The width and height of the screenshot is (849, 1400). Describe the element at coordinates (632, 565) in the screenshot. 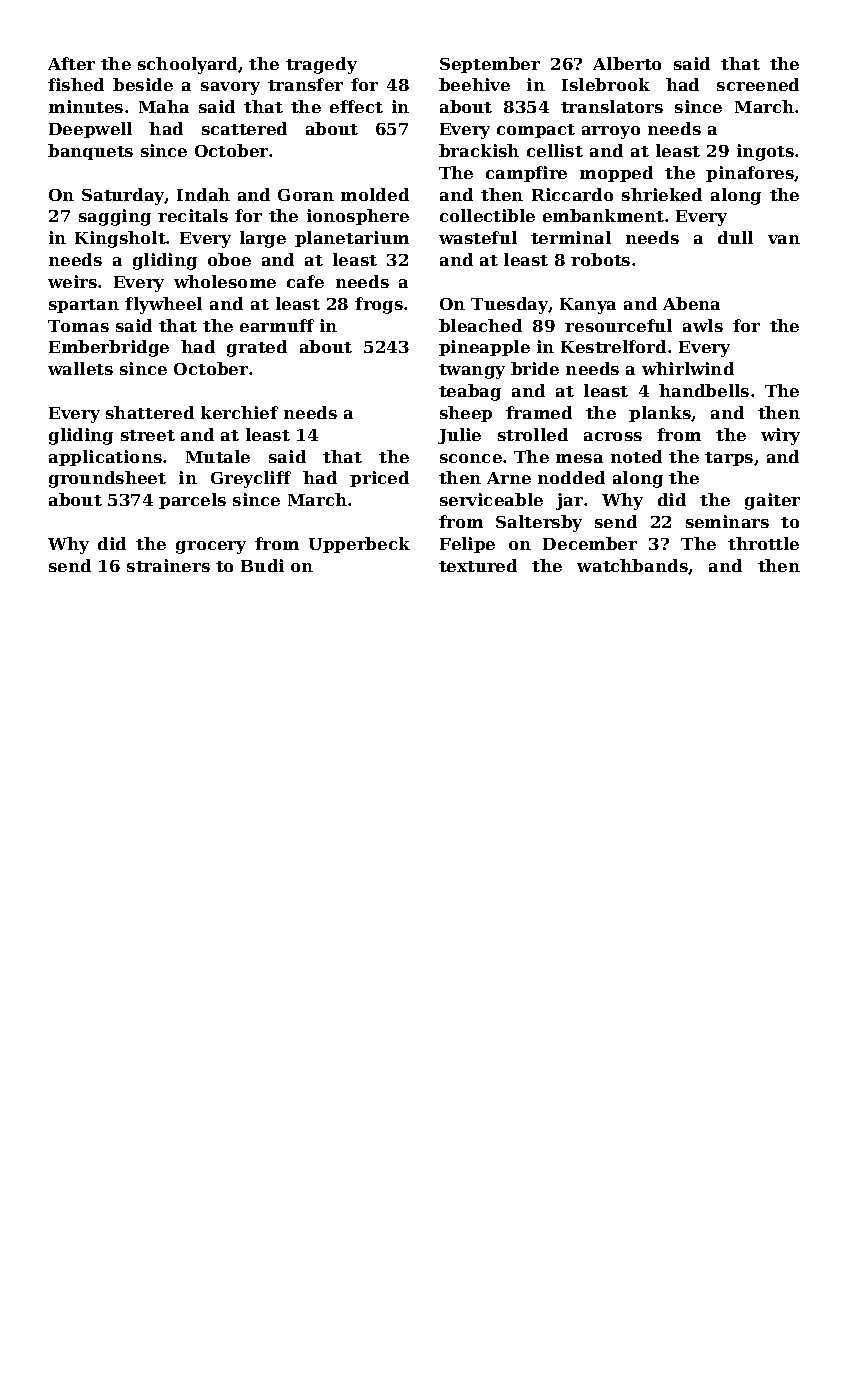

I see `watchbands` at that location.
